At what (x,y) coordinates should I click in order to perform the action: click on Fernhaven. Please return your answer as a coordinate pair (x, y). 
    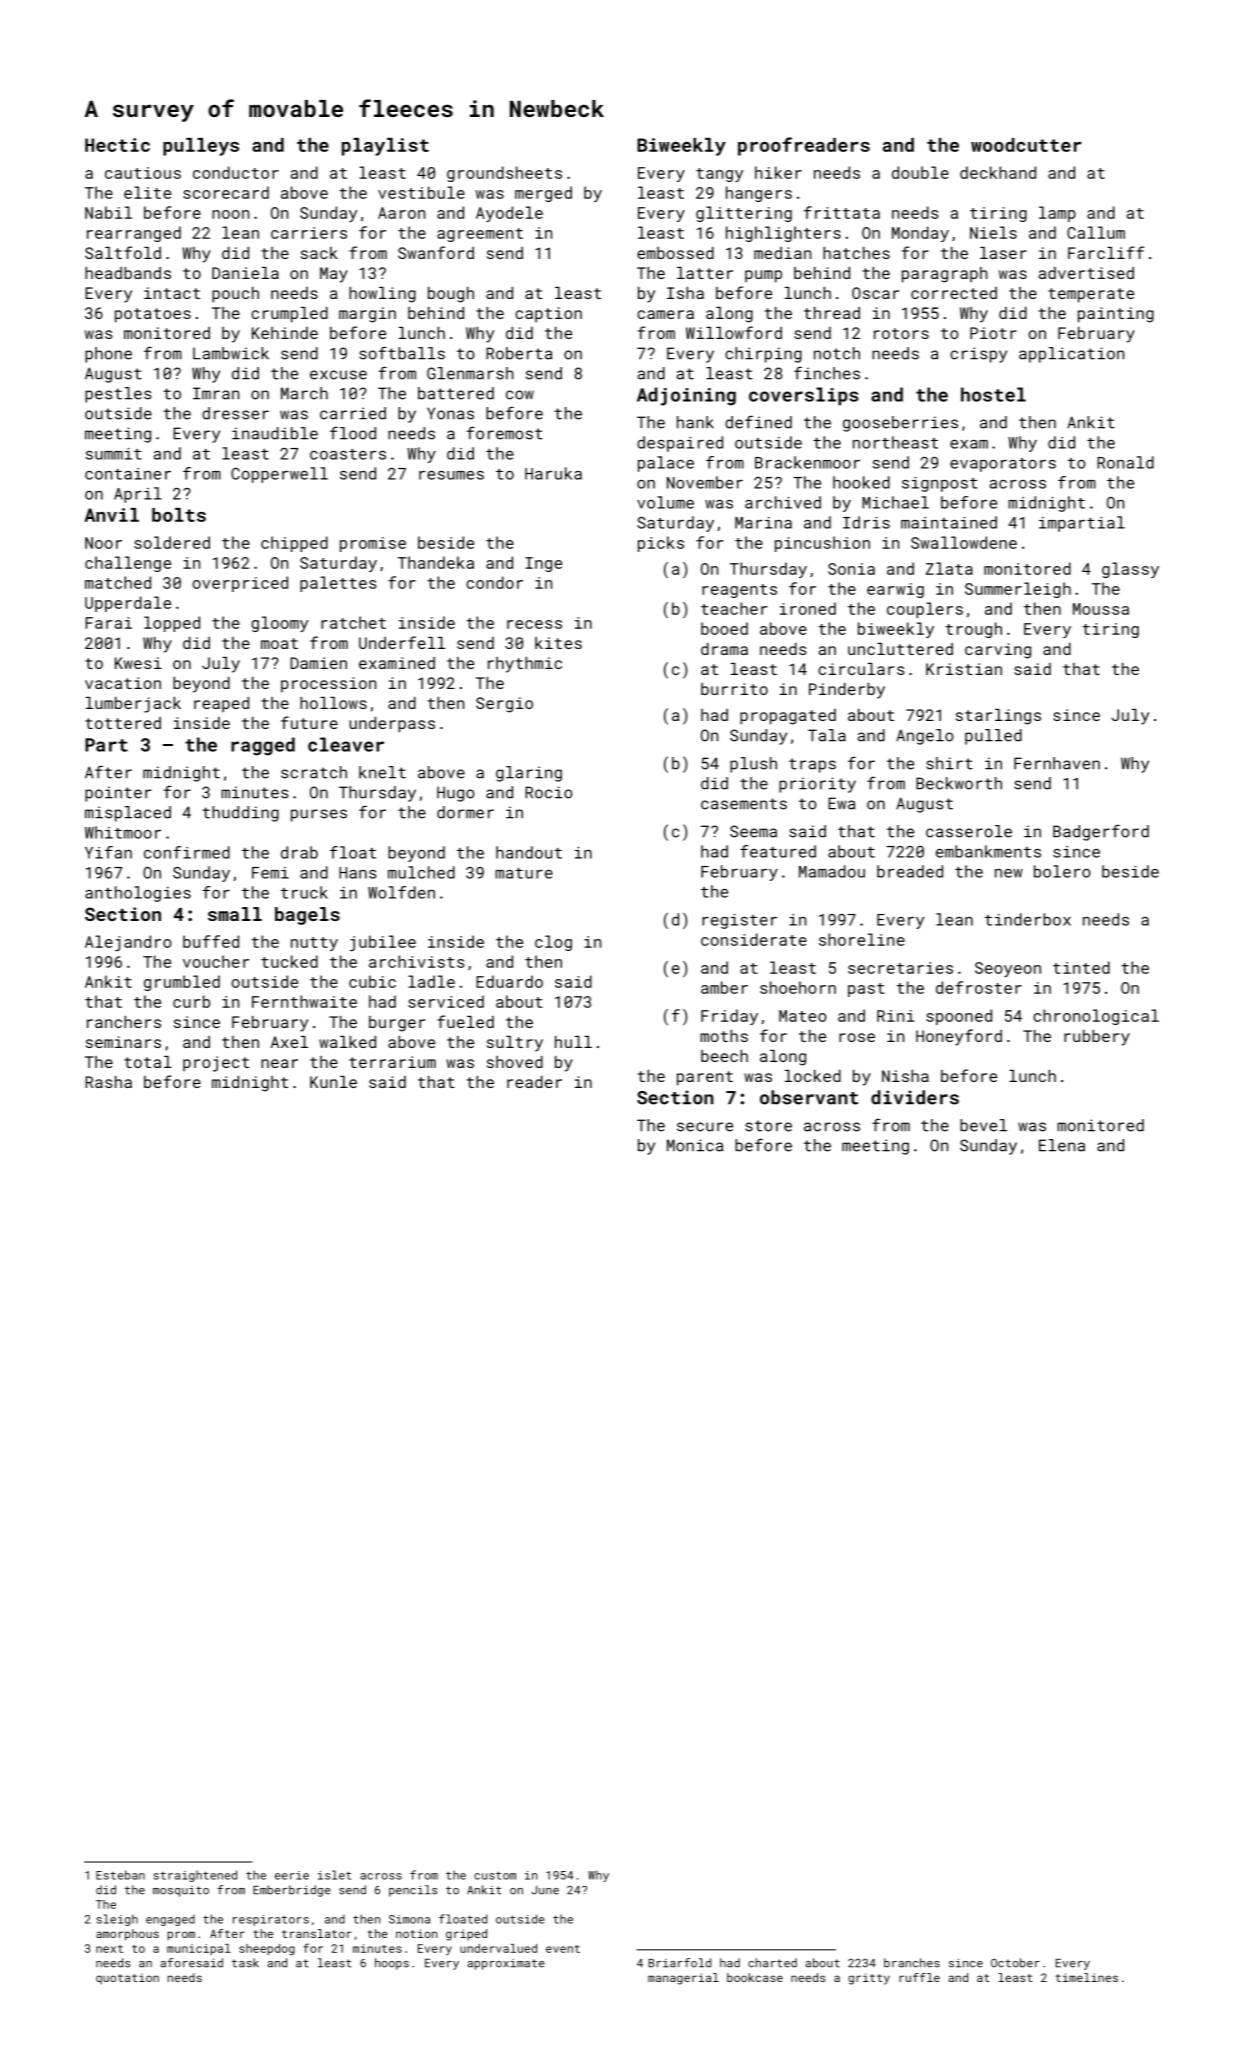
    Looking at the image, I should click on (1057, 763).
